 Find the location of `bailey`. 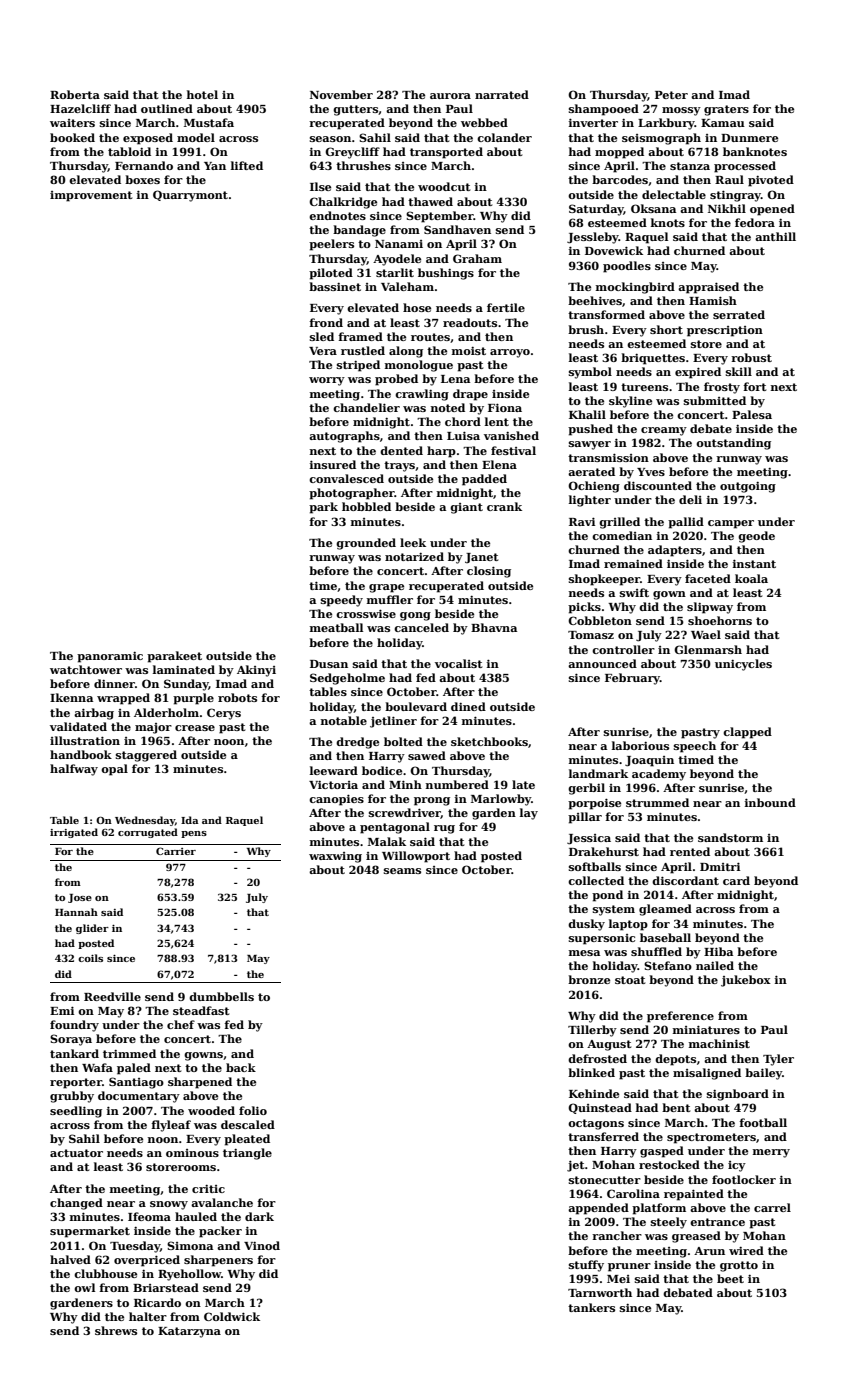

bailey is located at coordinates (763, 1074).
